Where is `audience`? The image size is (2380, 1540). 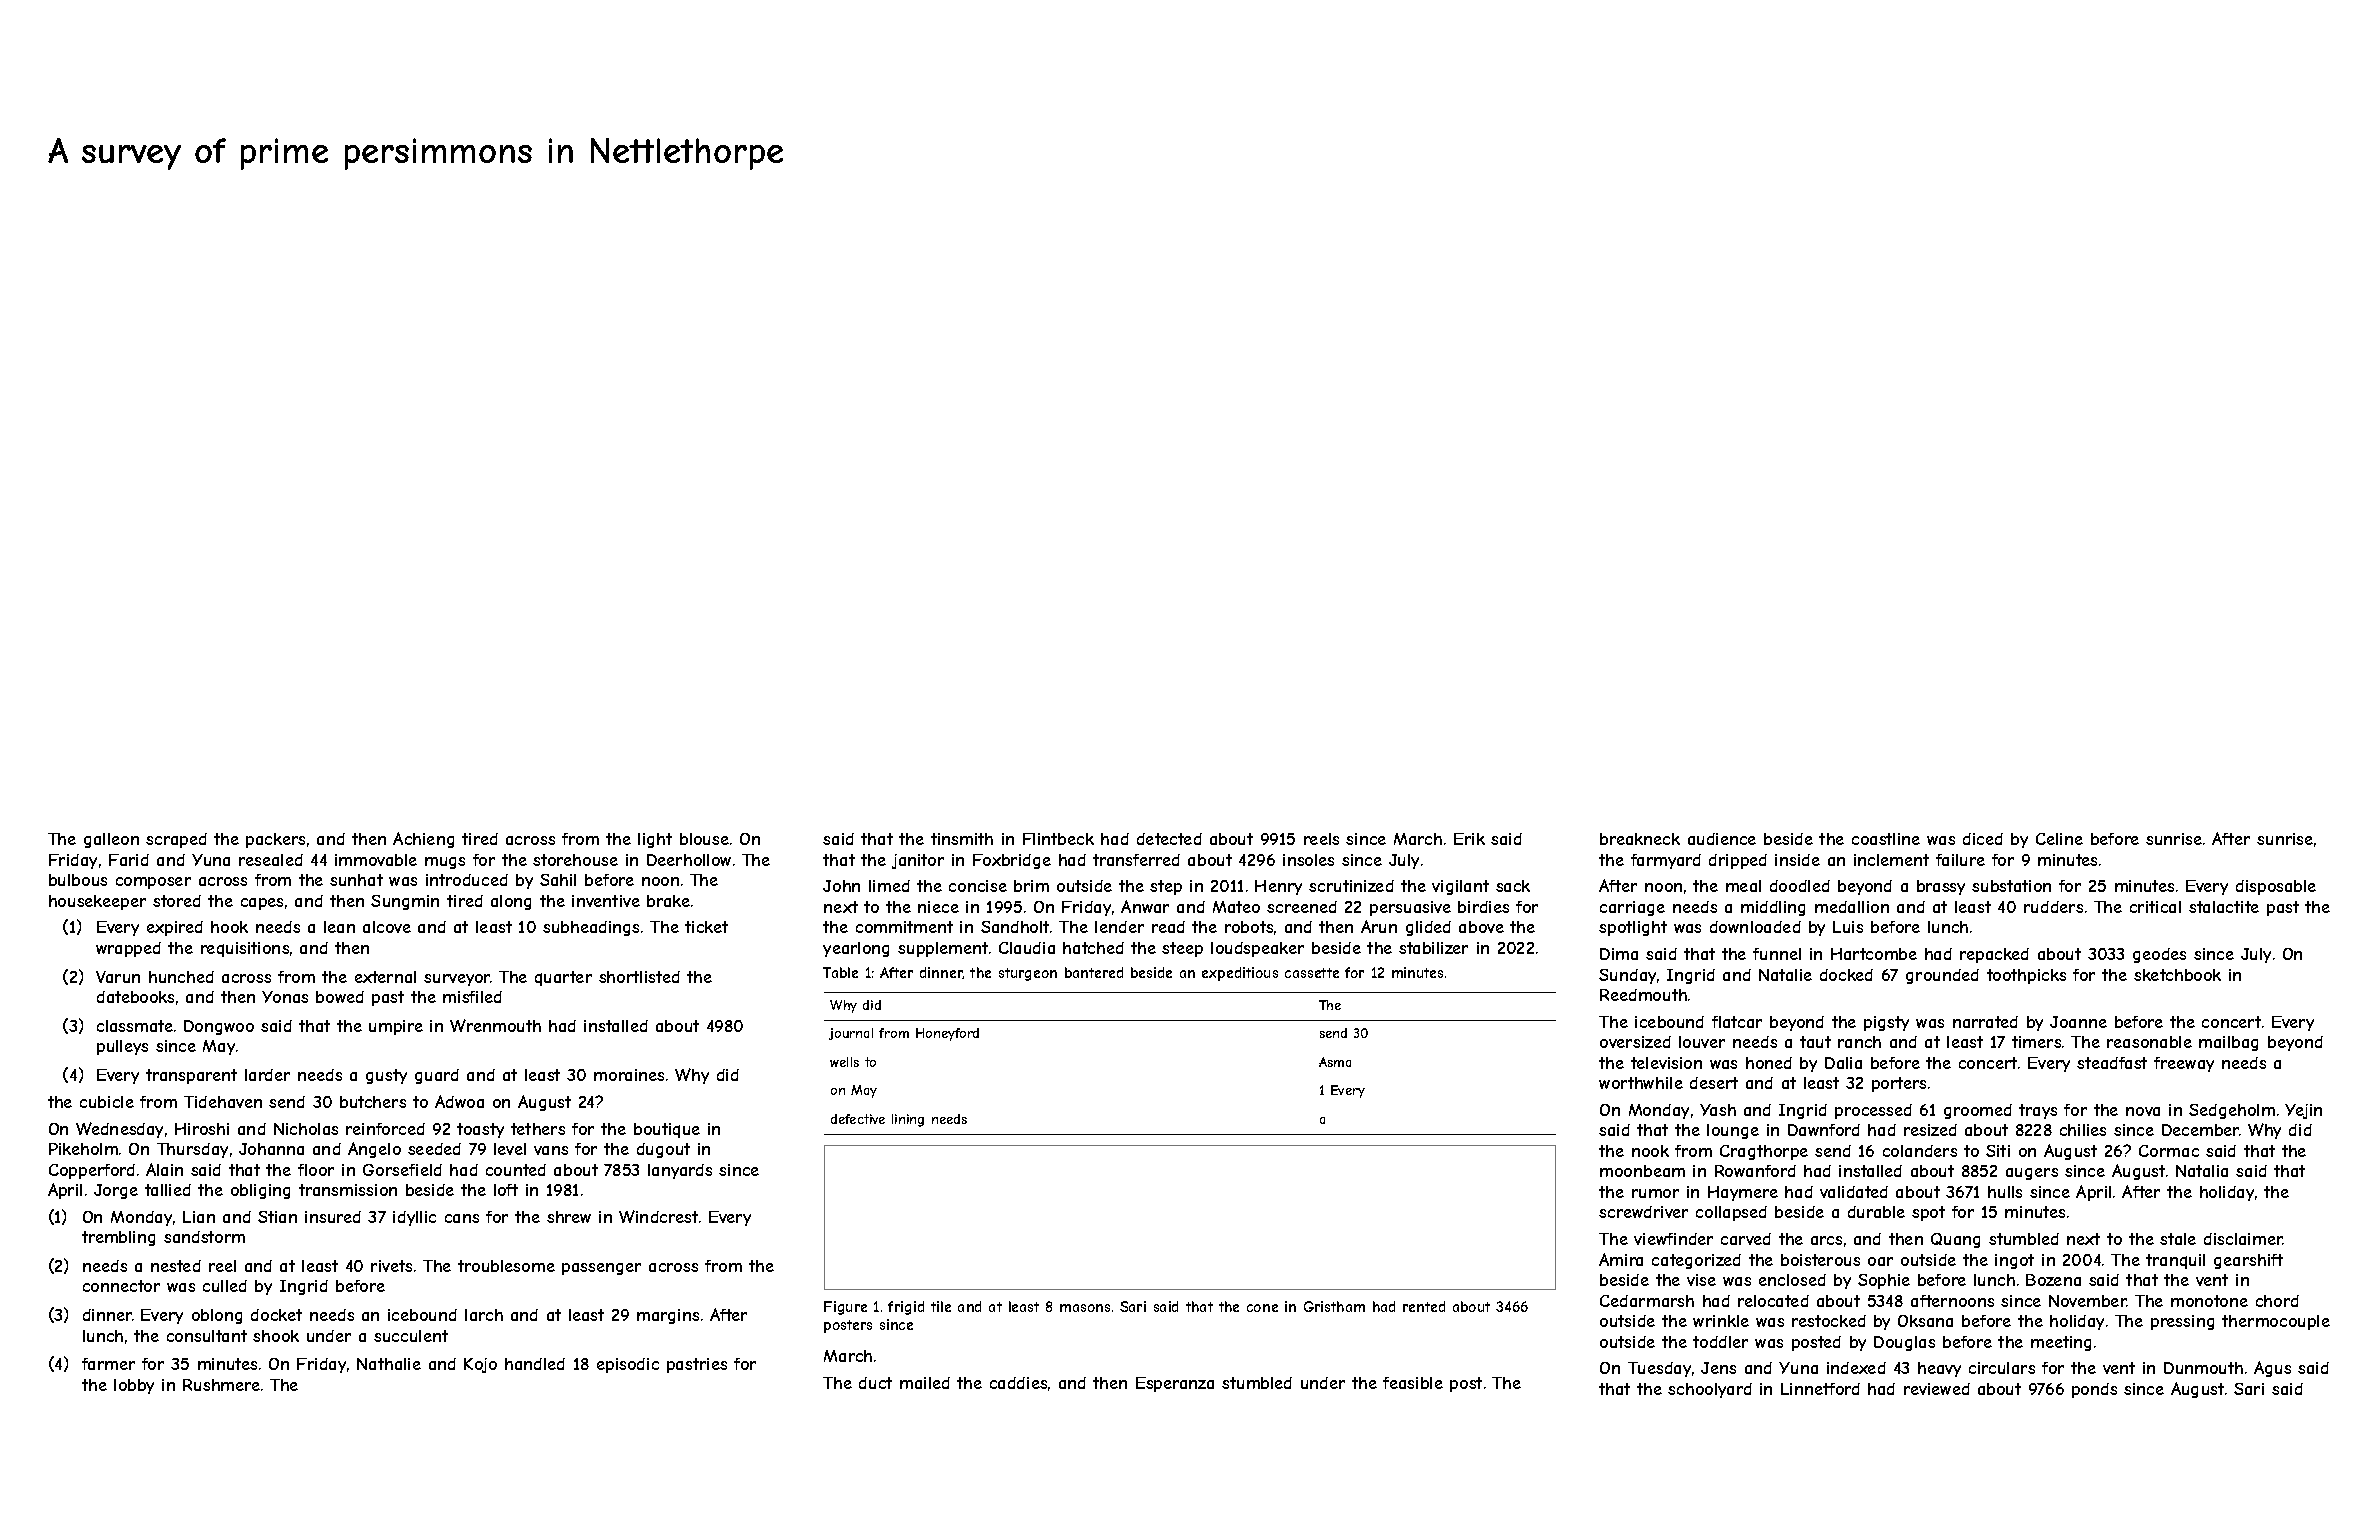 audience is located at coordinates (1722, 839).
